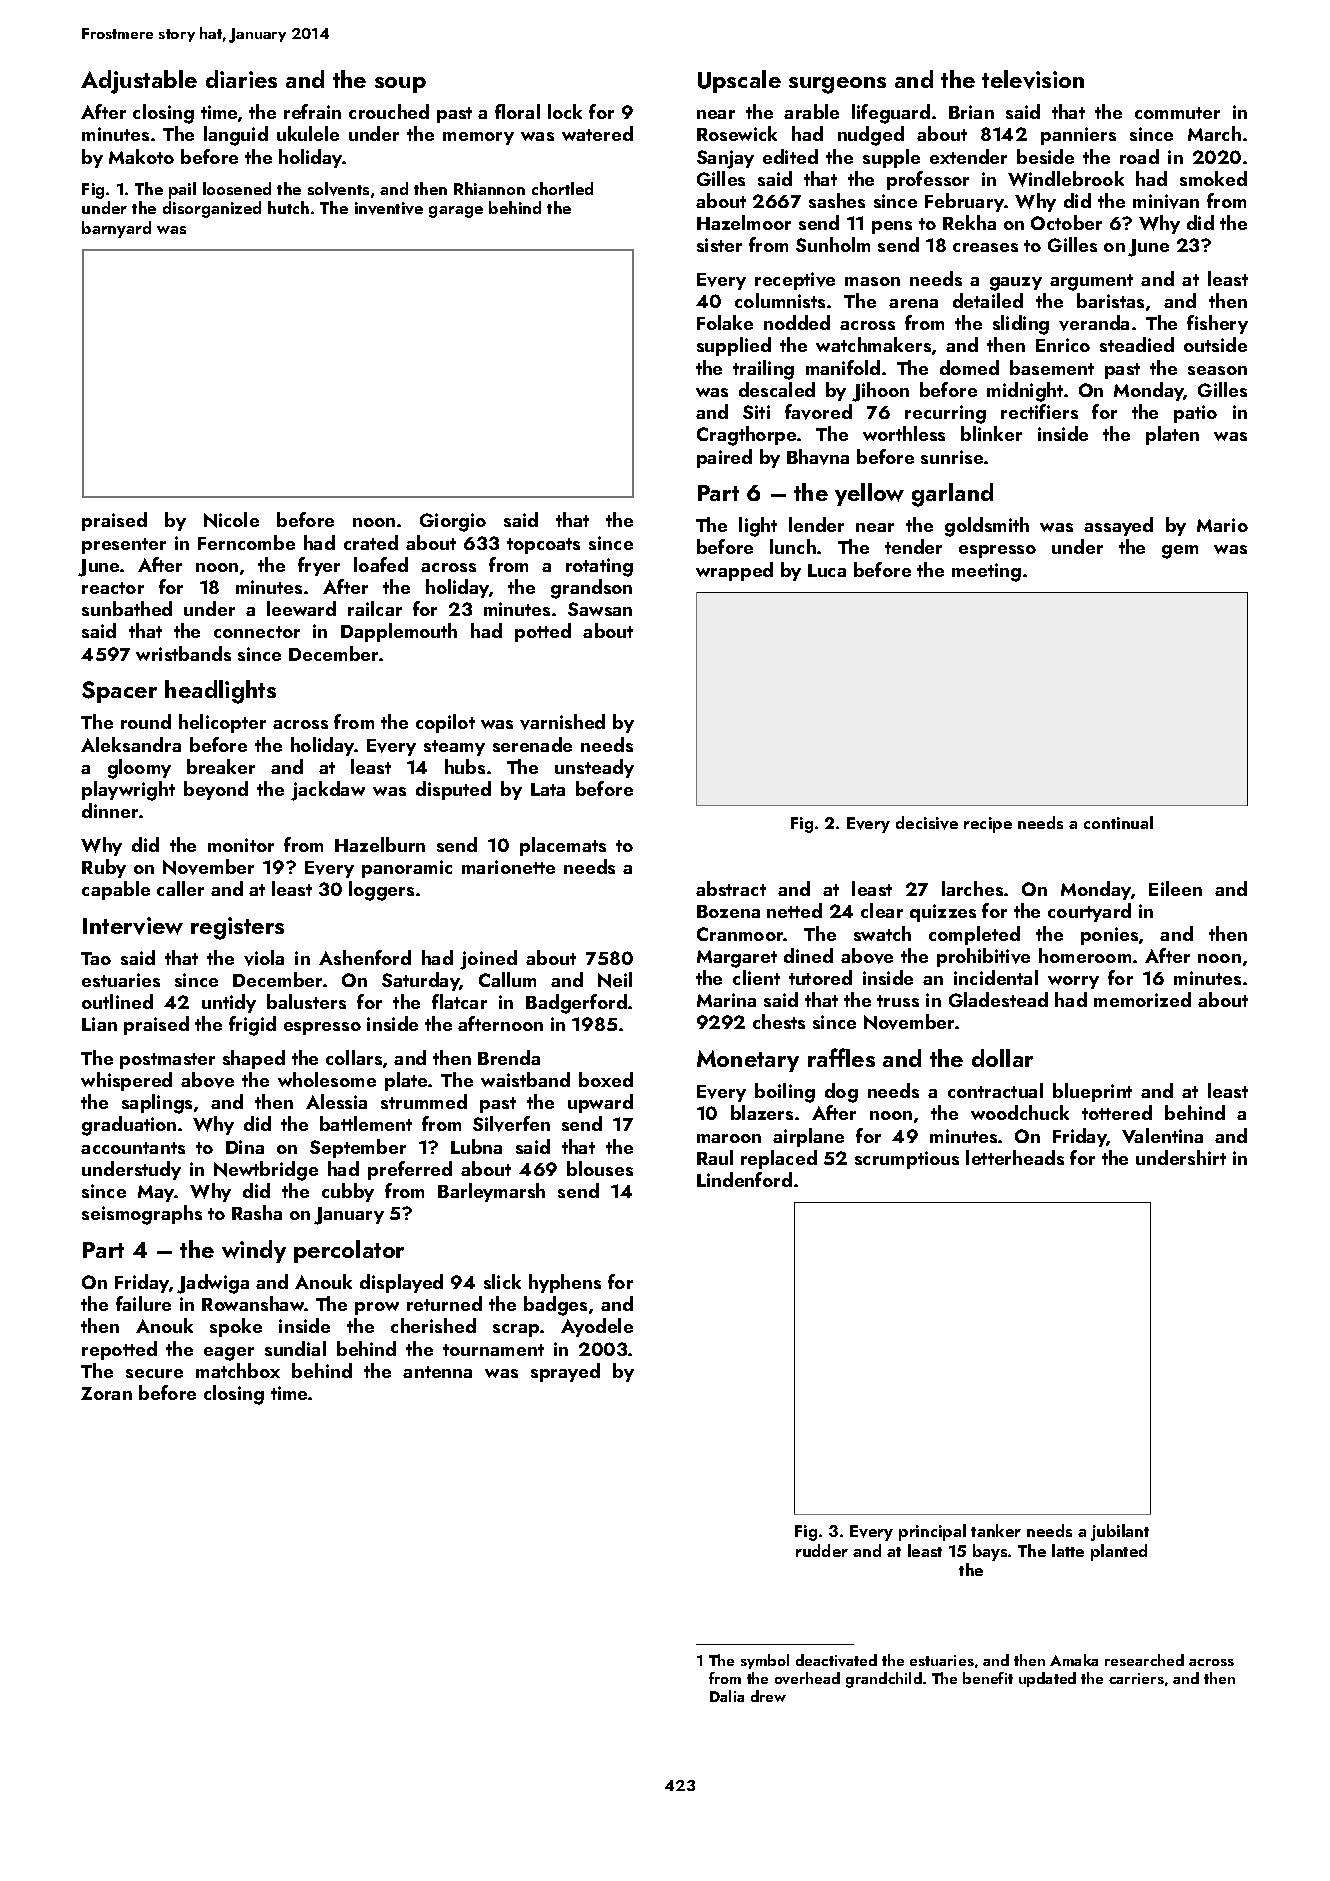 The image size is (1330, 1881). I want to click on Valentina, so click(1162, 1135).
